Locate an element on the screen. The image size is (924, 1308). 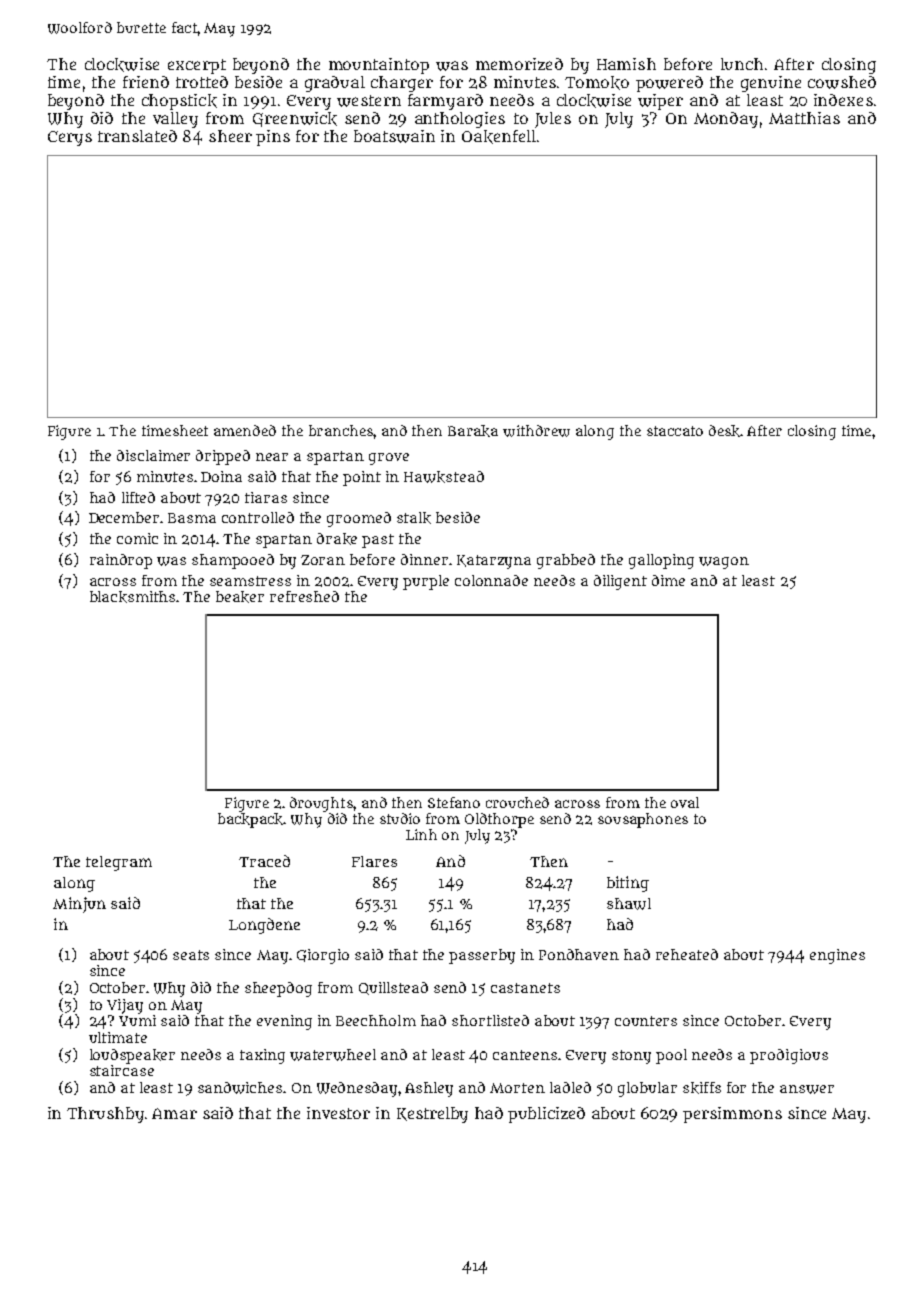
Hamish is located at coordinates (626, 64).
